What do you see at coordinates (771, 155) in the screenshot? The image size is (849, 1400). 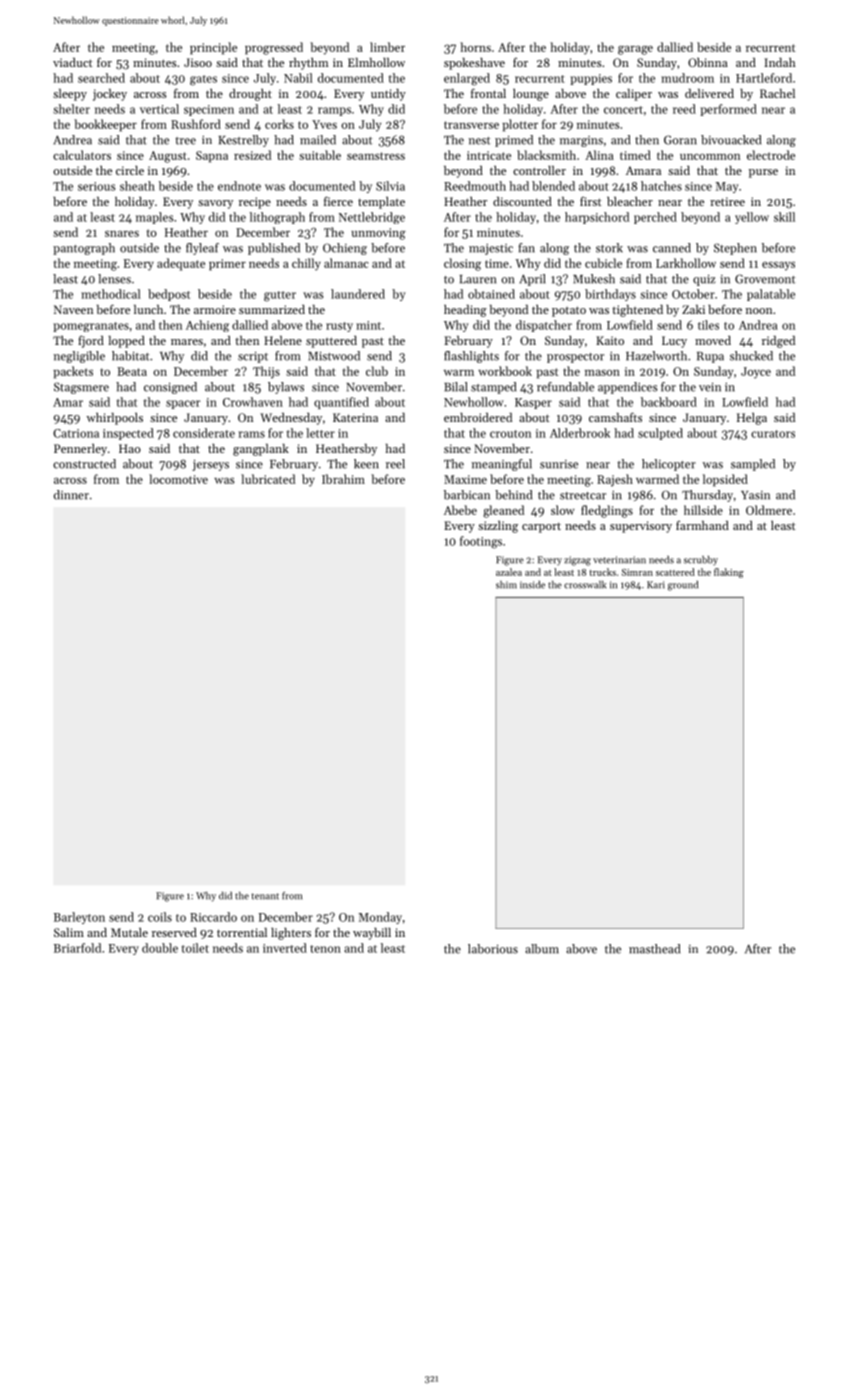 I see `electrode` at bounding box center [771, 155].
